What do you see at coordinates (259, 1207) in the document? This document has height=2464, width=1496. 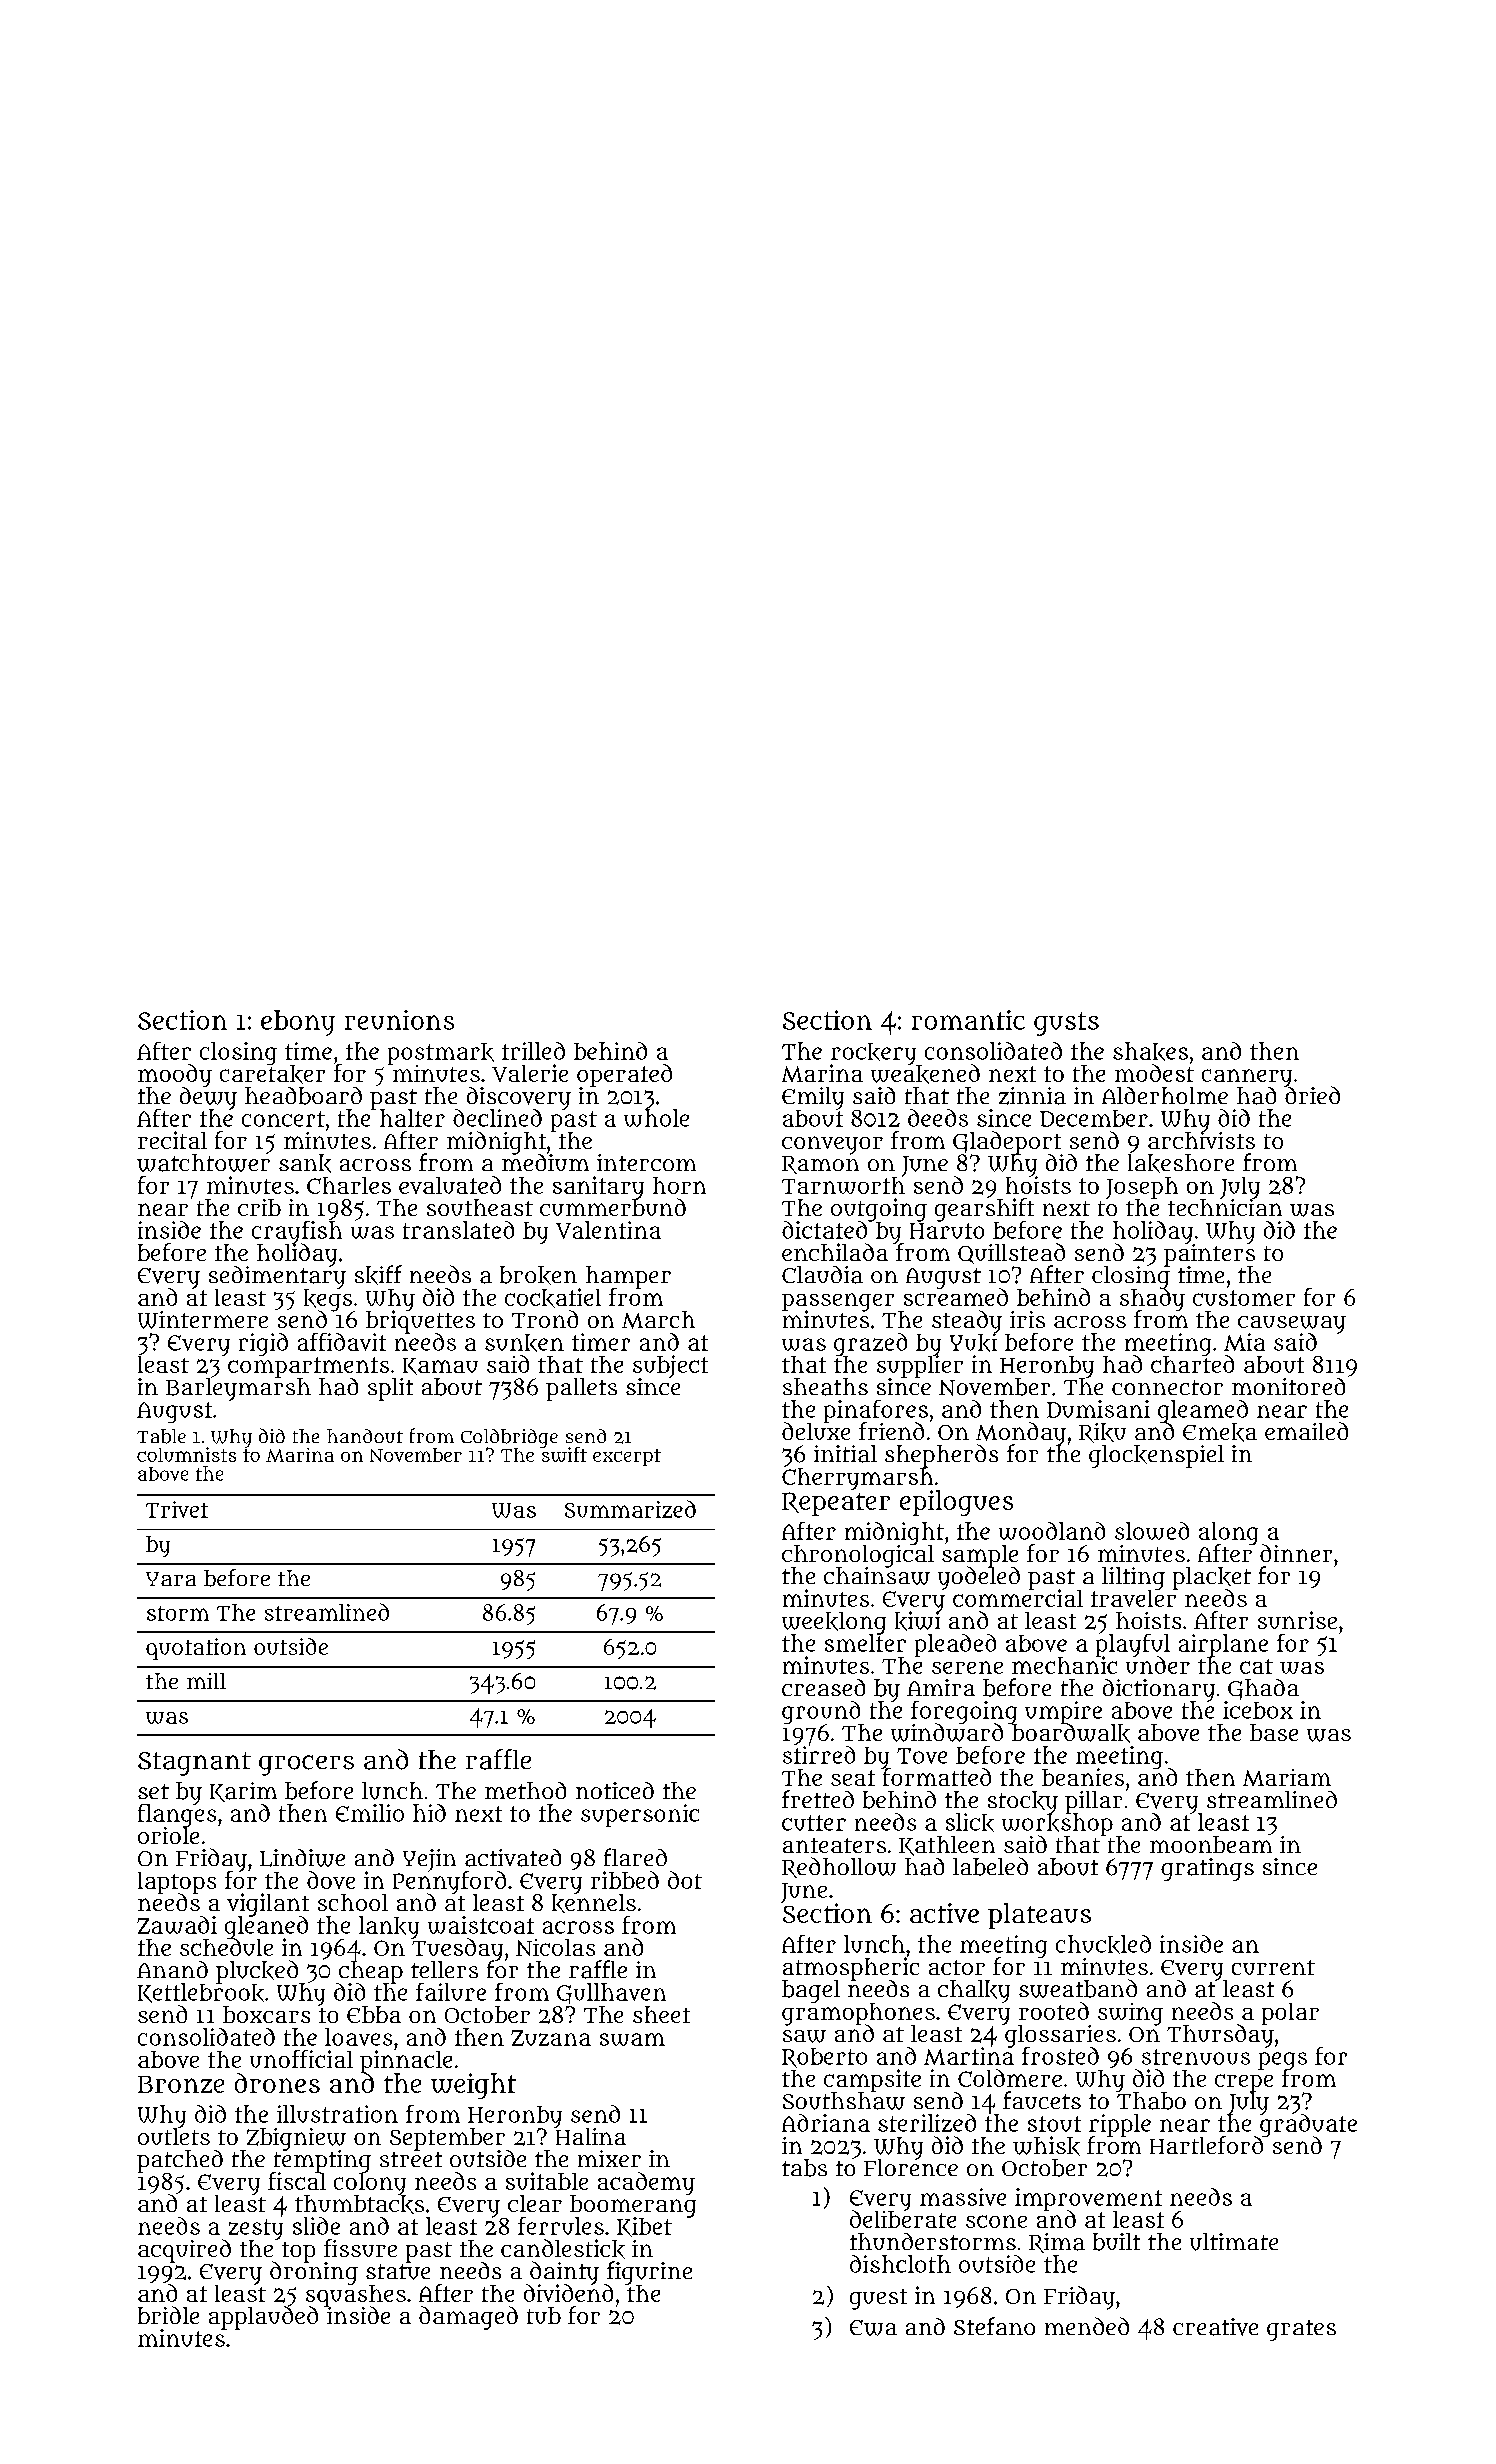 I see `crib` at bounding box center [259, 1207].
